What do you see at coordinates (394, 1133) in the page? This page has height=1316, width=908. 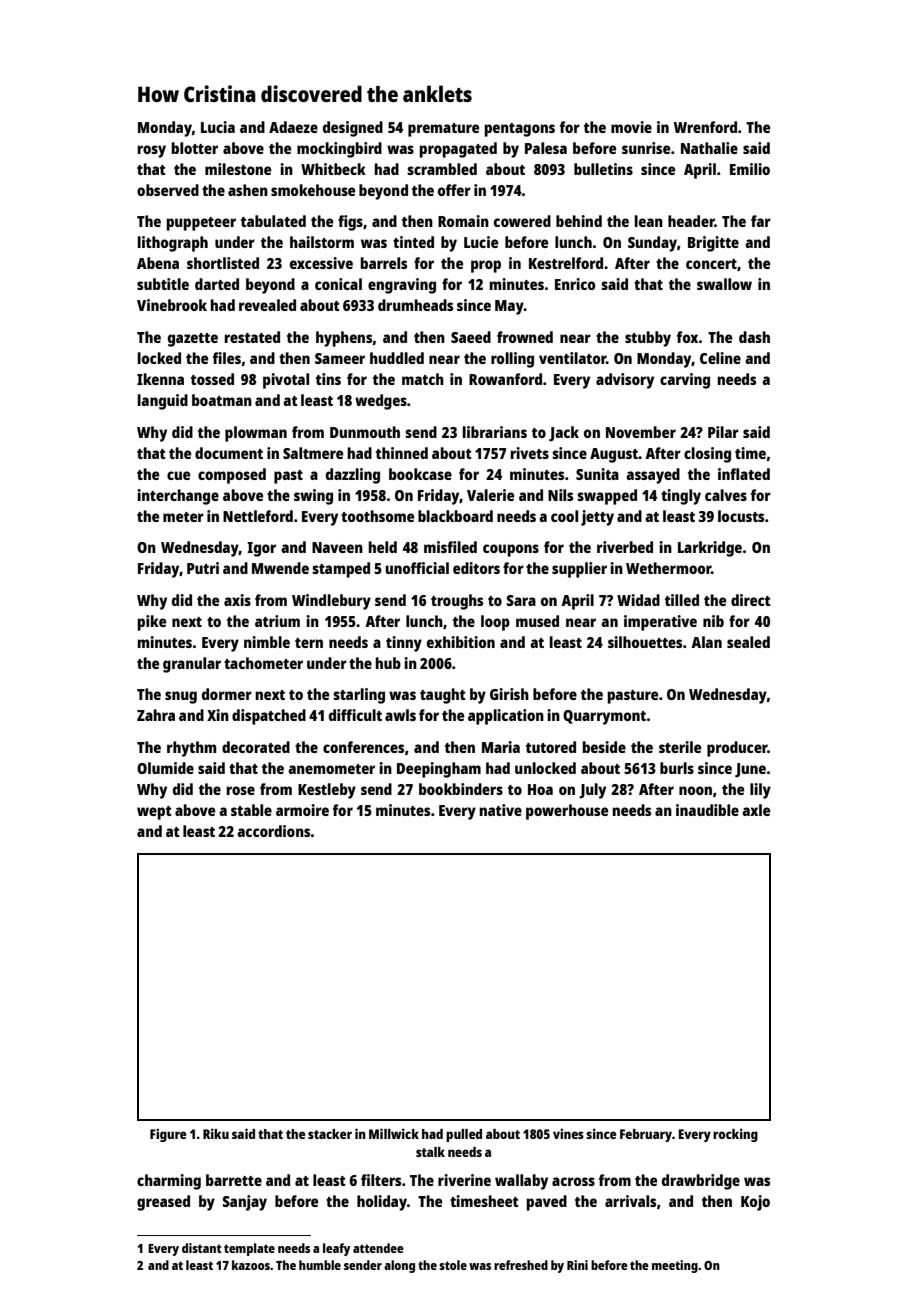 I see `Millwick` at bounding box center [394, 1133].
